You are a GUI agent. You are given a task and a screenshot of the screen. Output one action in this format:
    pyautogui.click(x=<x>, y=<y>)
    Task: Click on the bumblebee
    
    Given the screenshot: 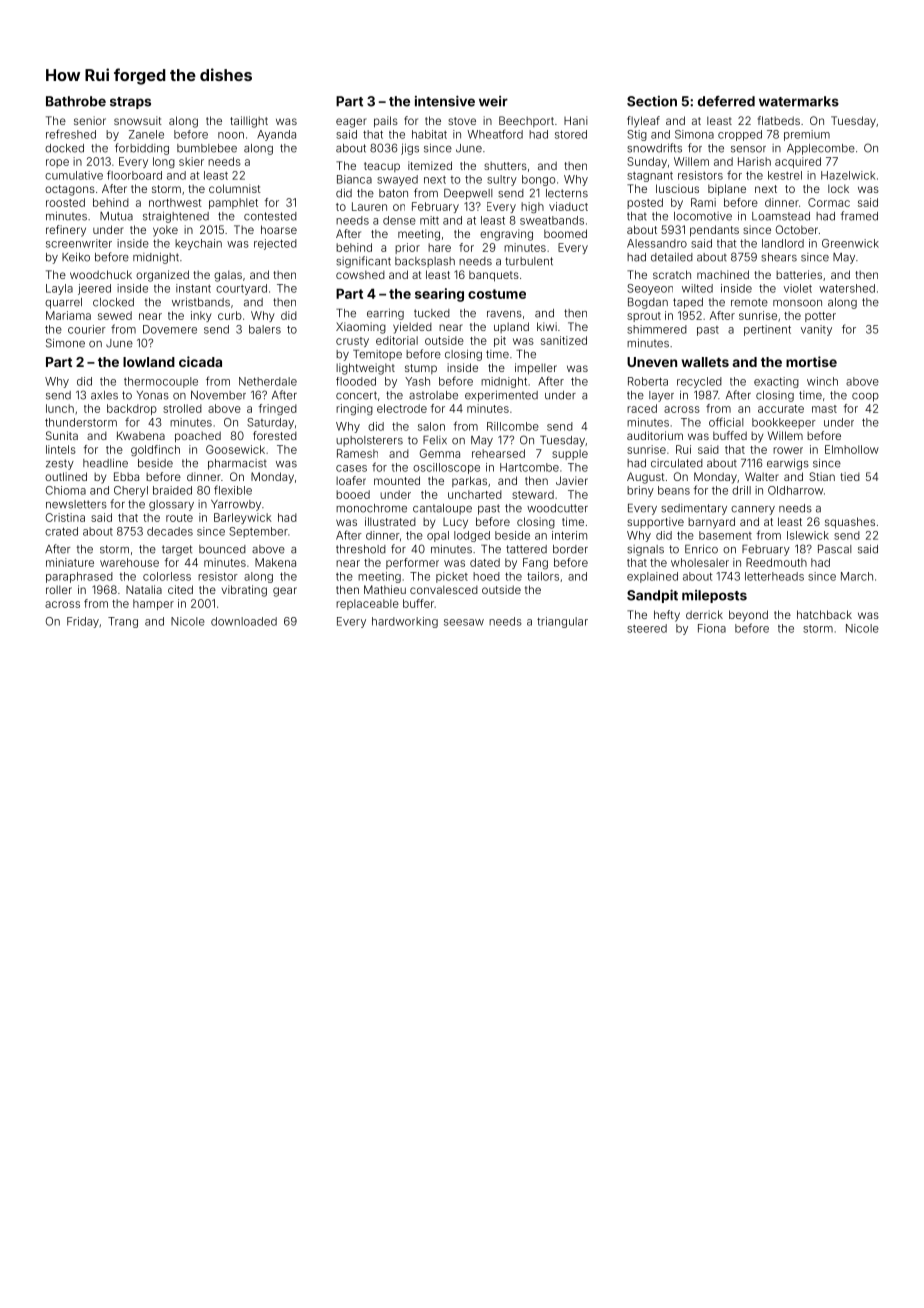 What is the action you would take?
    pyautogui.click(x=207, y=148)
